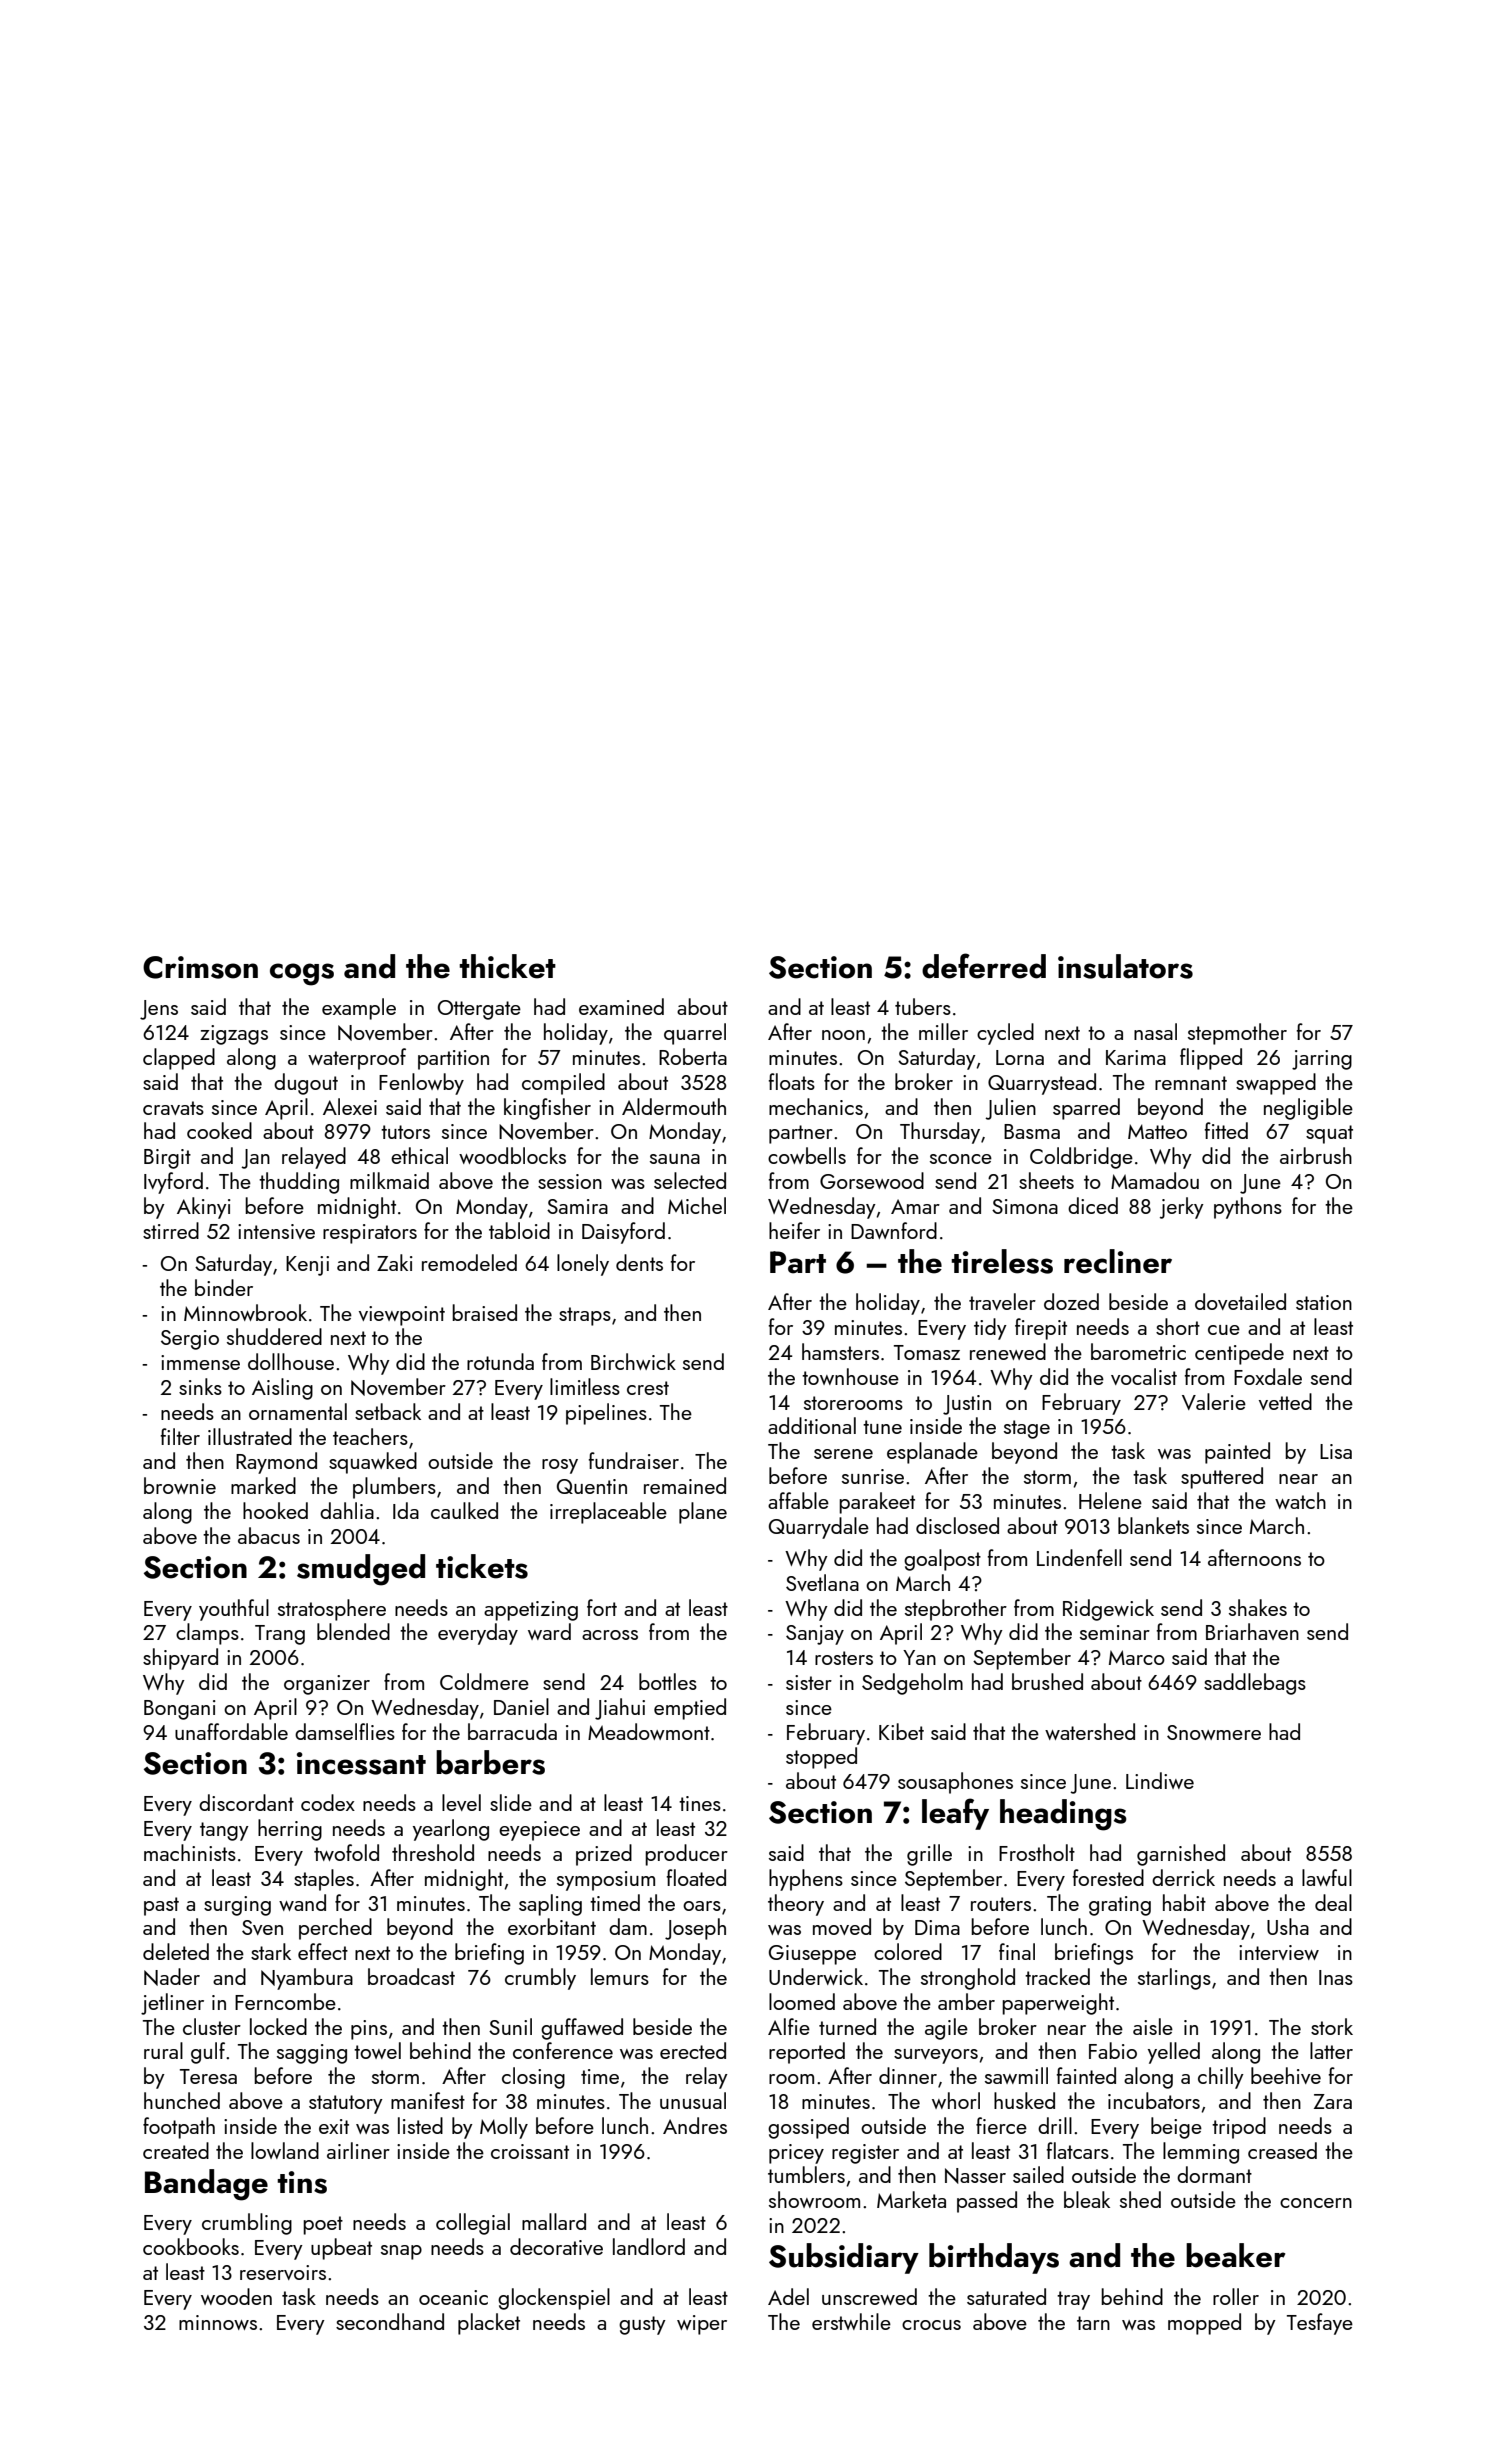 This screenshot has height=2464, width=1496. Describe the element at coordinates (530, 2151) in the screenshot. I see `croissant` at that location.
